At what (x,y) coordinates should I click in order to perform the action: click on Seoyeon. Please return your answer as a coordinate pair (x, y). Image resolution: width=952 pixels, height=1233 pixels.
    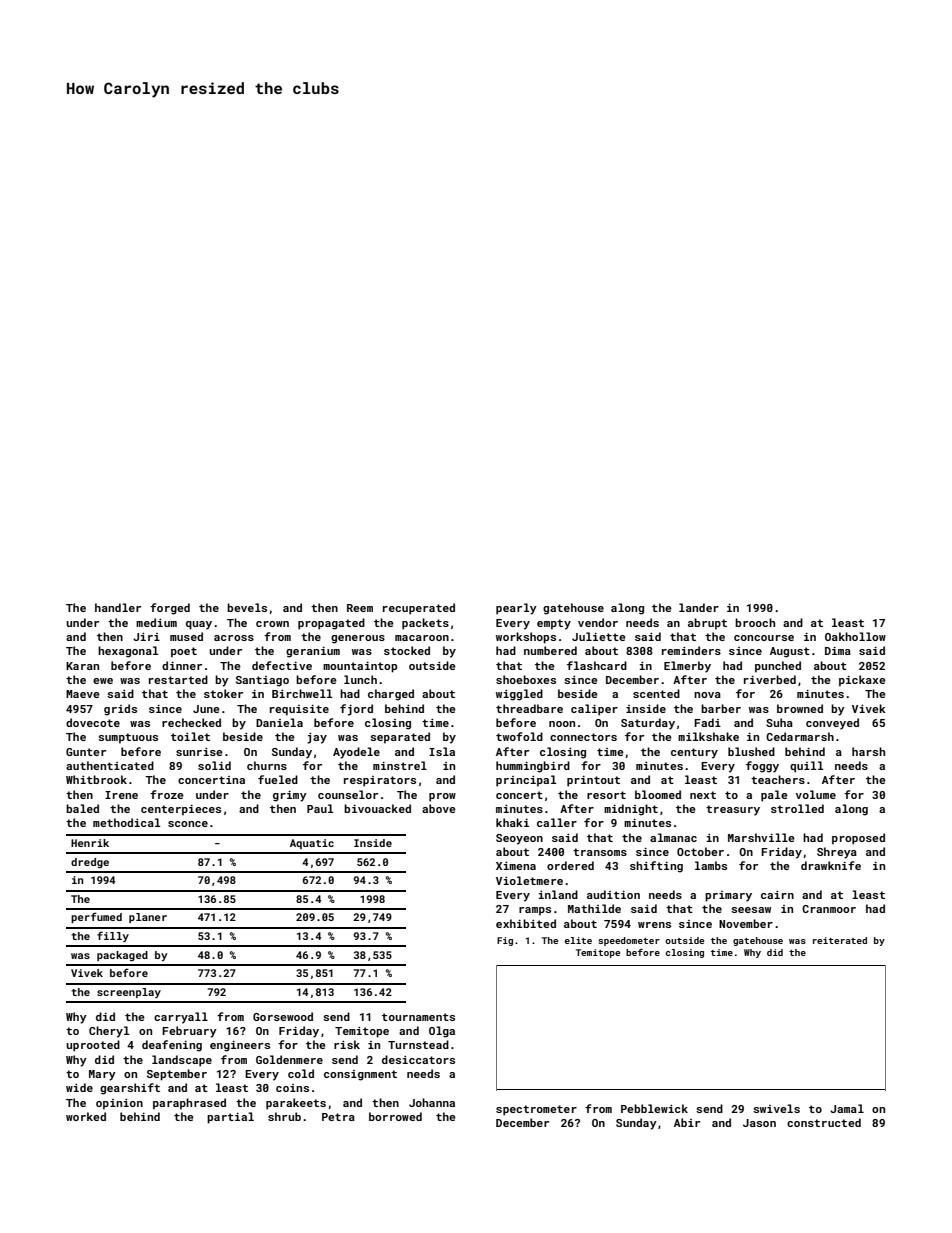
    Looking at the image, I should click on (519, 839).
